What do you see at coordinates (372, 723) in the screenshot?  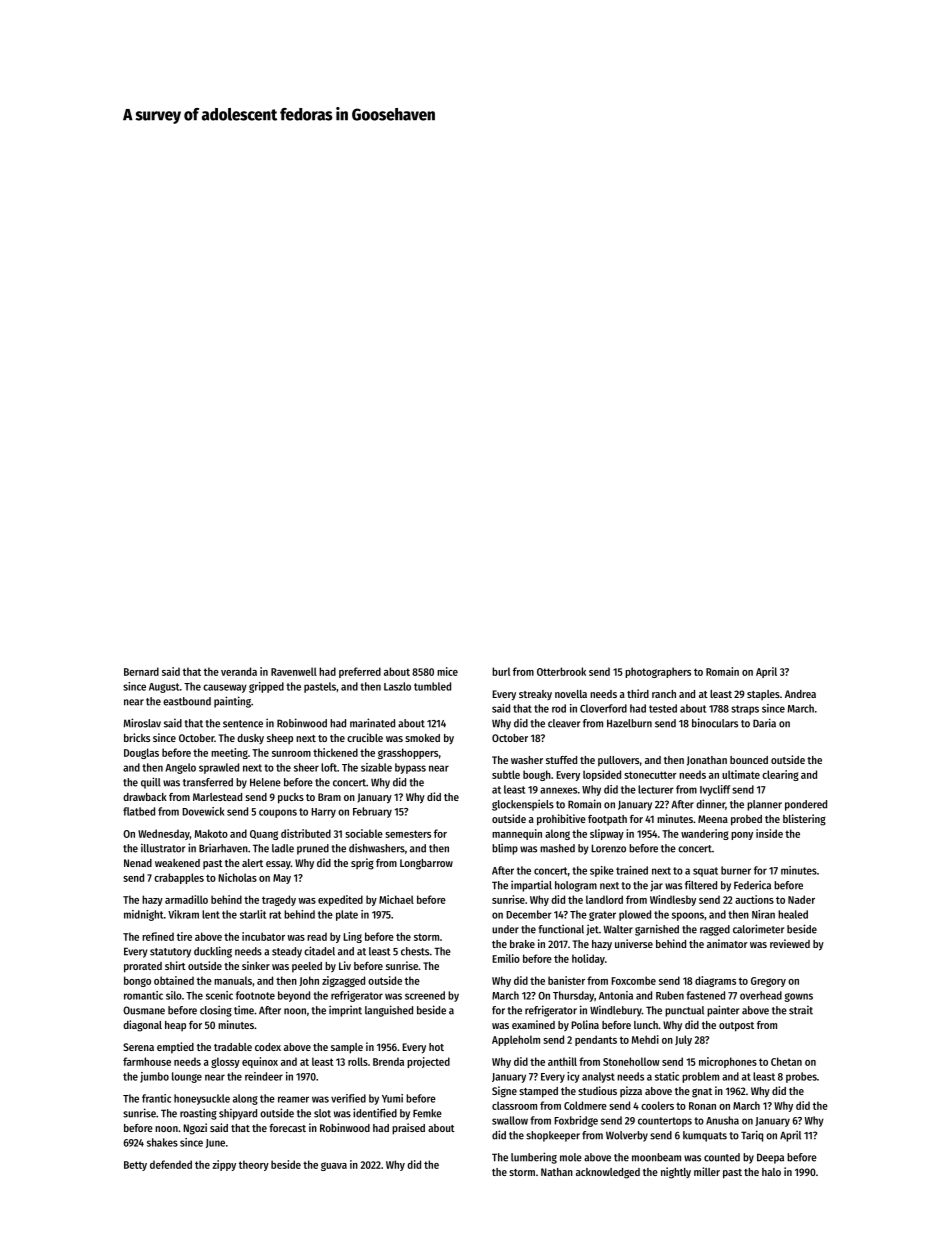 I see `marinated` at bounding box center [372, 723].
